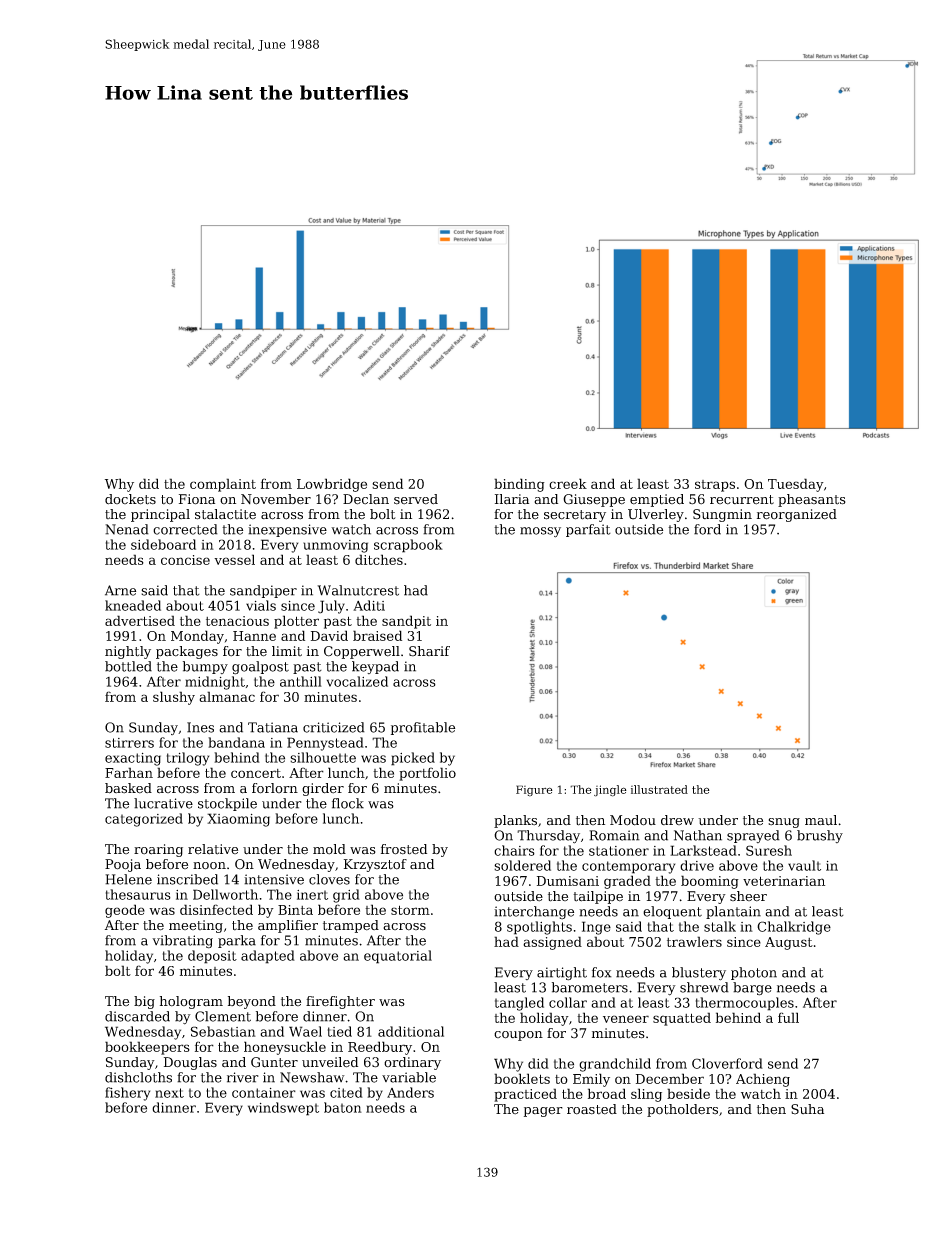 The height and width of the page is (1233, 952). I want to click on complaint, so click(223, 485).
